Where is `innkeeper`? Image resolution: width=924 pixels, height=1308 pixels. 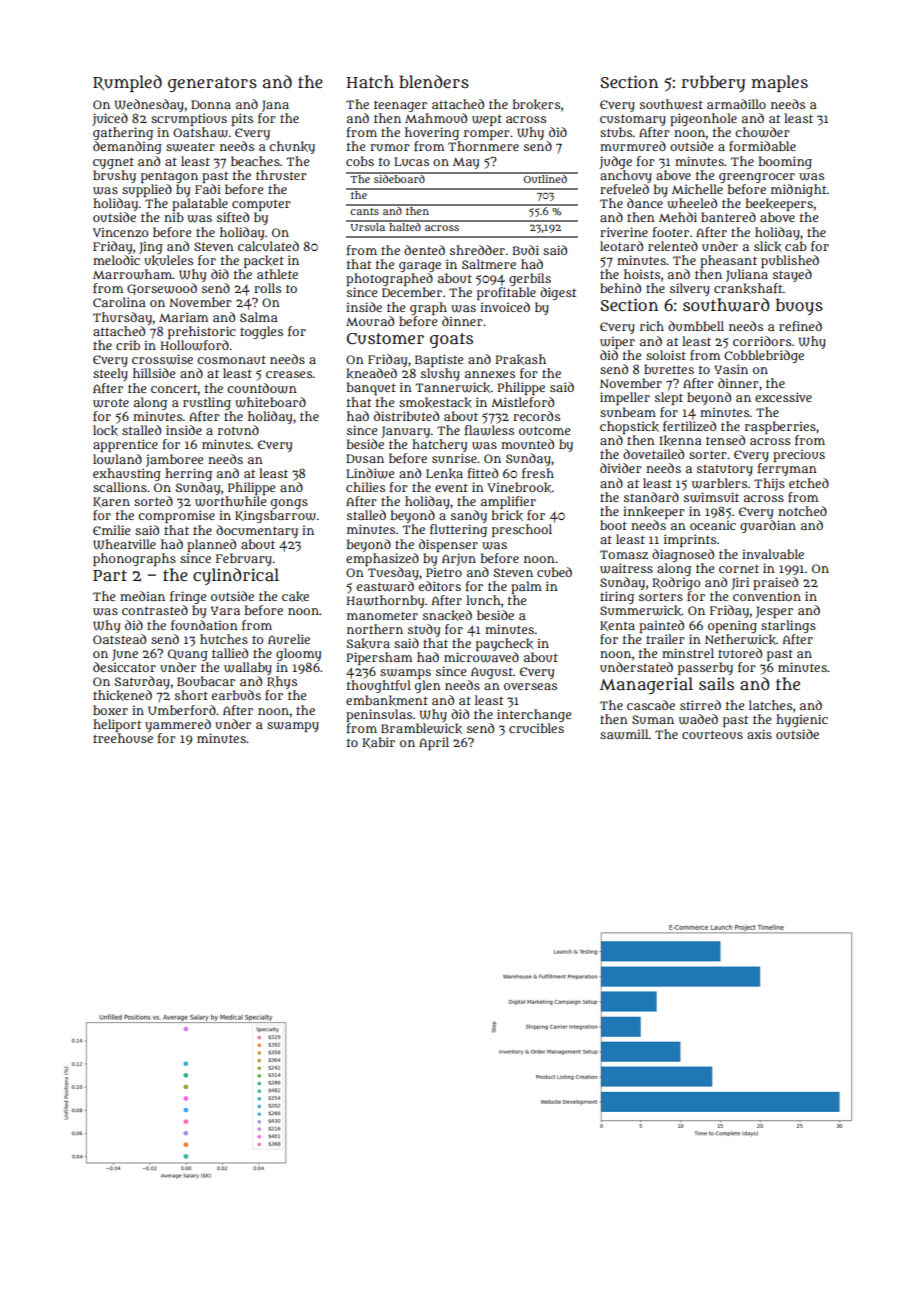 innkeeper is located at coordinates (654, 512).
